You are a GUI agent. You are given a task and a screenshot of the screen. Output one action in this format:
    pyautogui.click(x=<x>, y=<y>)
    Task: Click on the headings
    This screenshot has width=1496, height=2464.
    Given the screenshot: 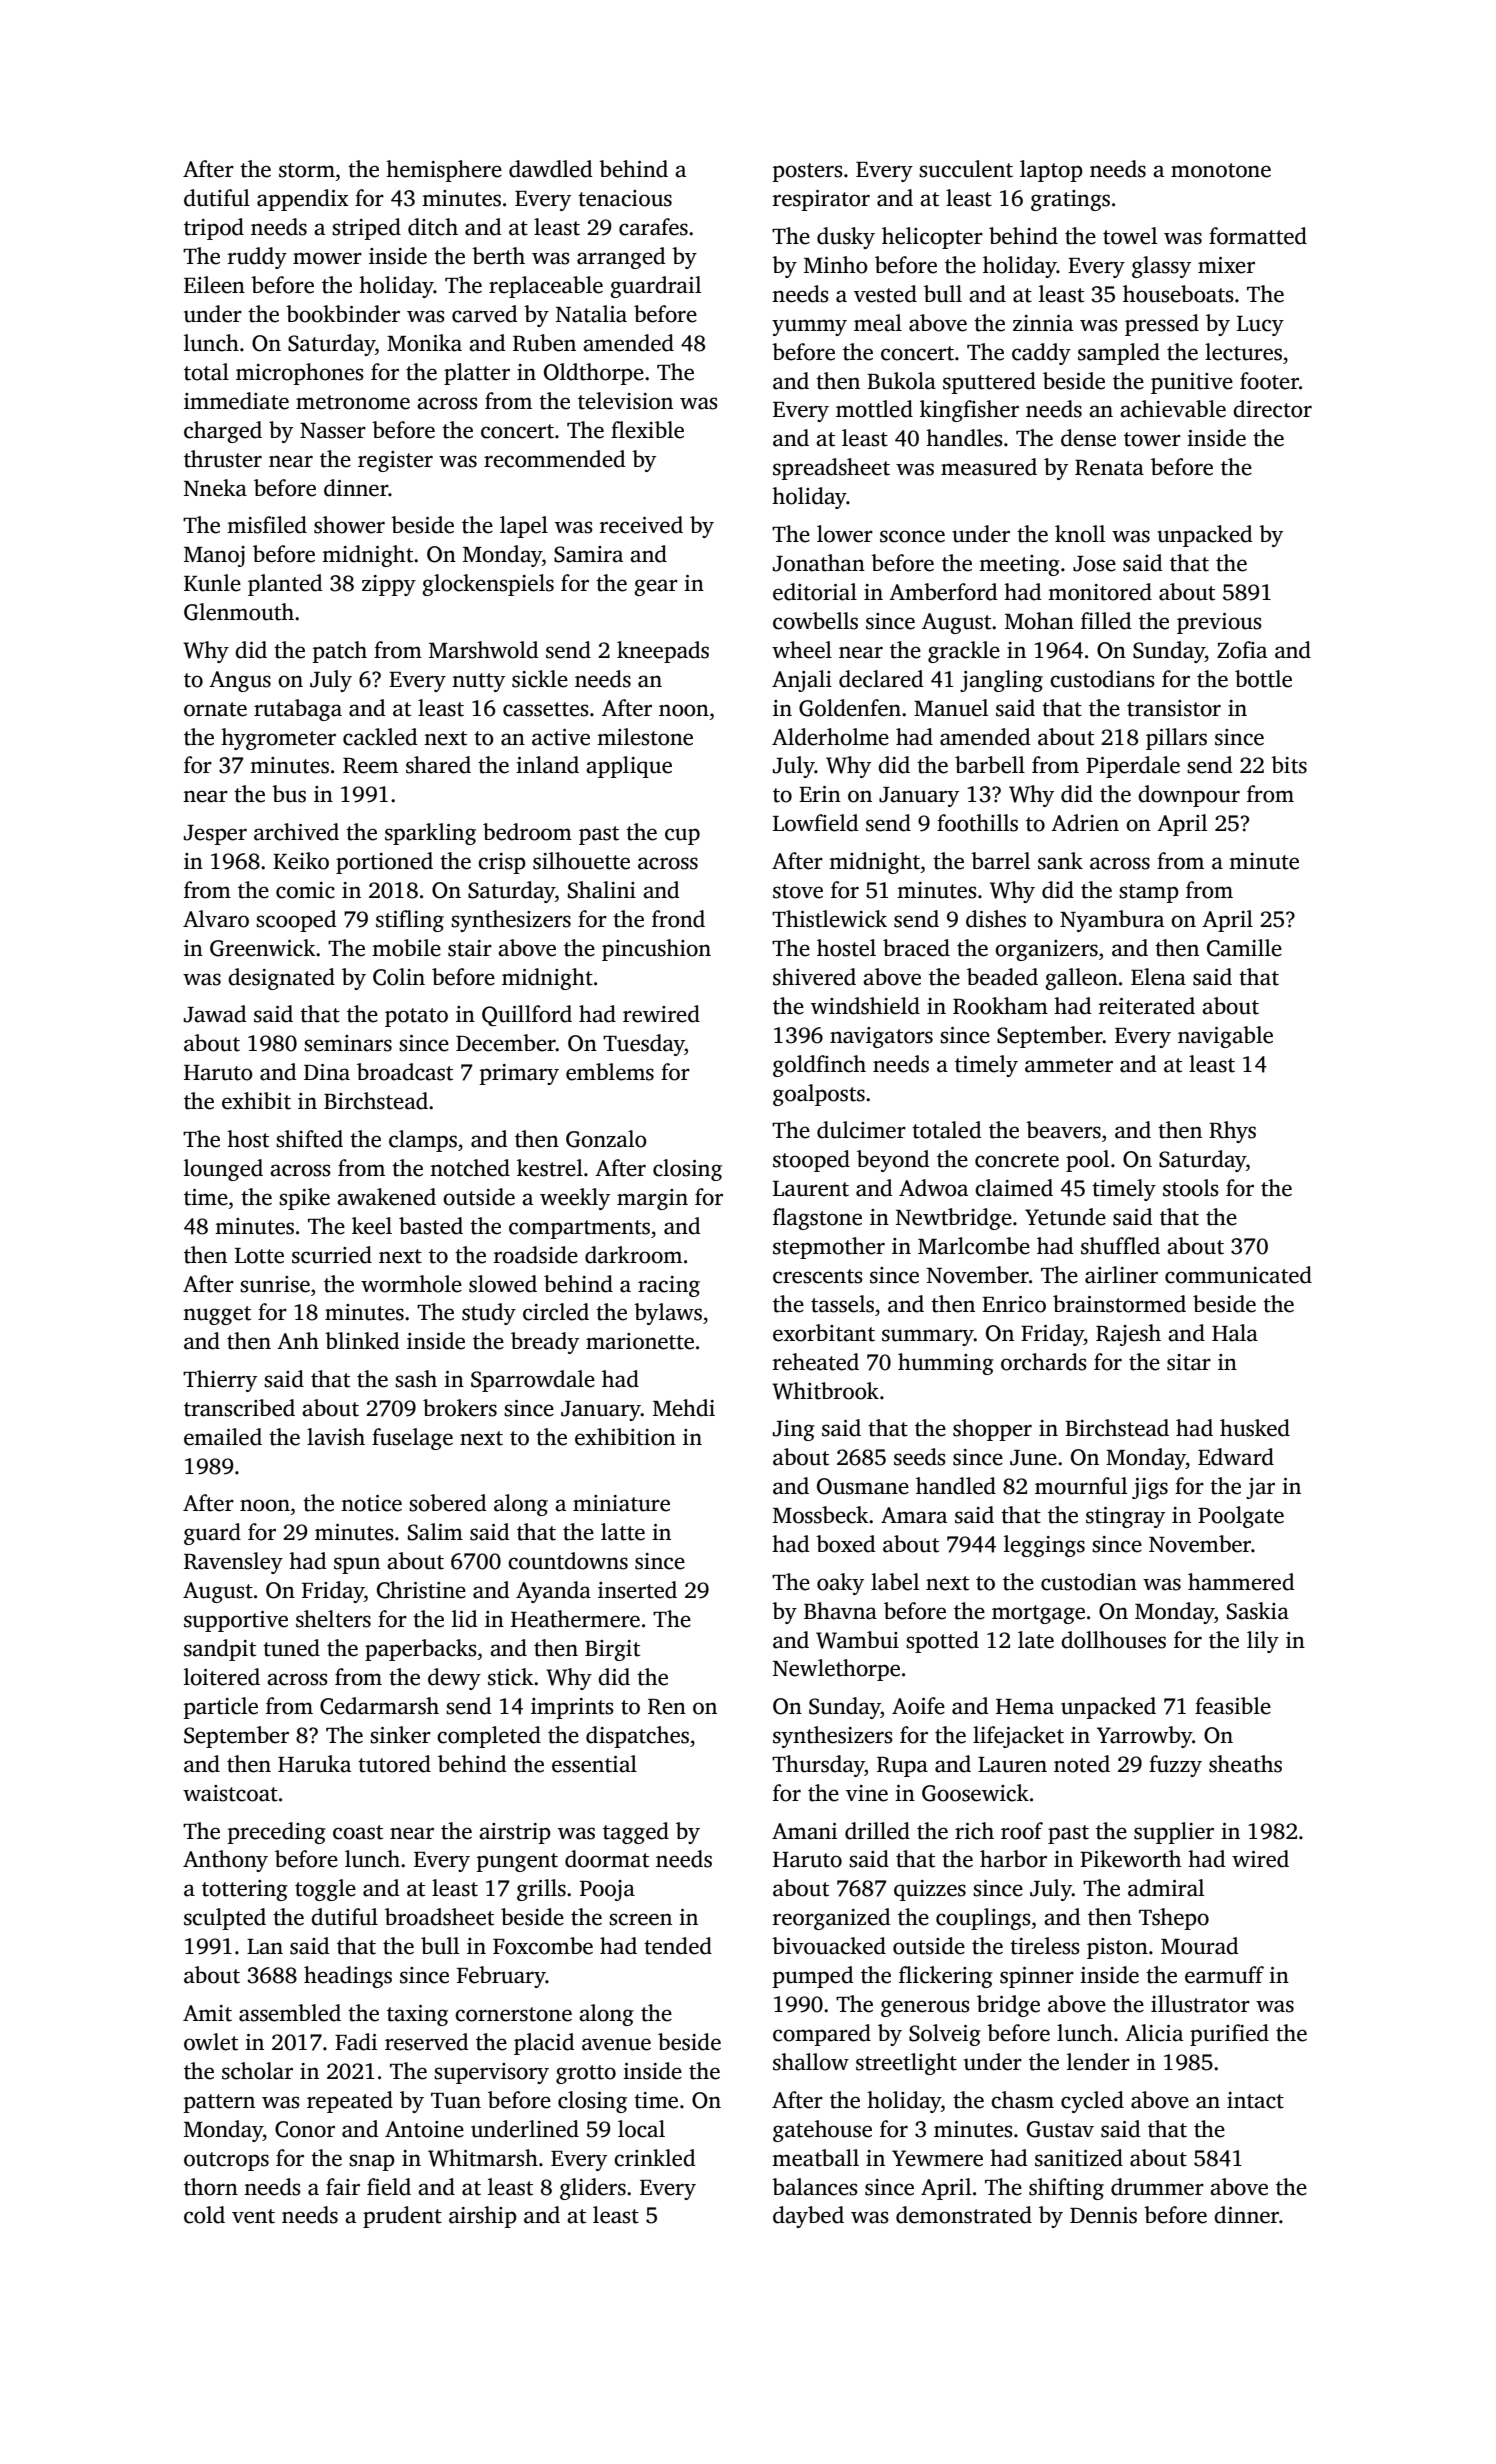 What is the action you would take?
    pyautogui.click(x=348, y=1977)
